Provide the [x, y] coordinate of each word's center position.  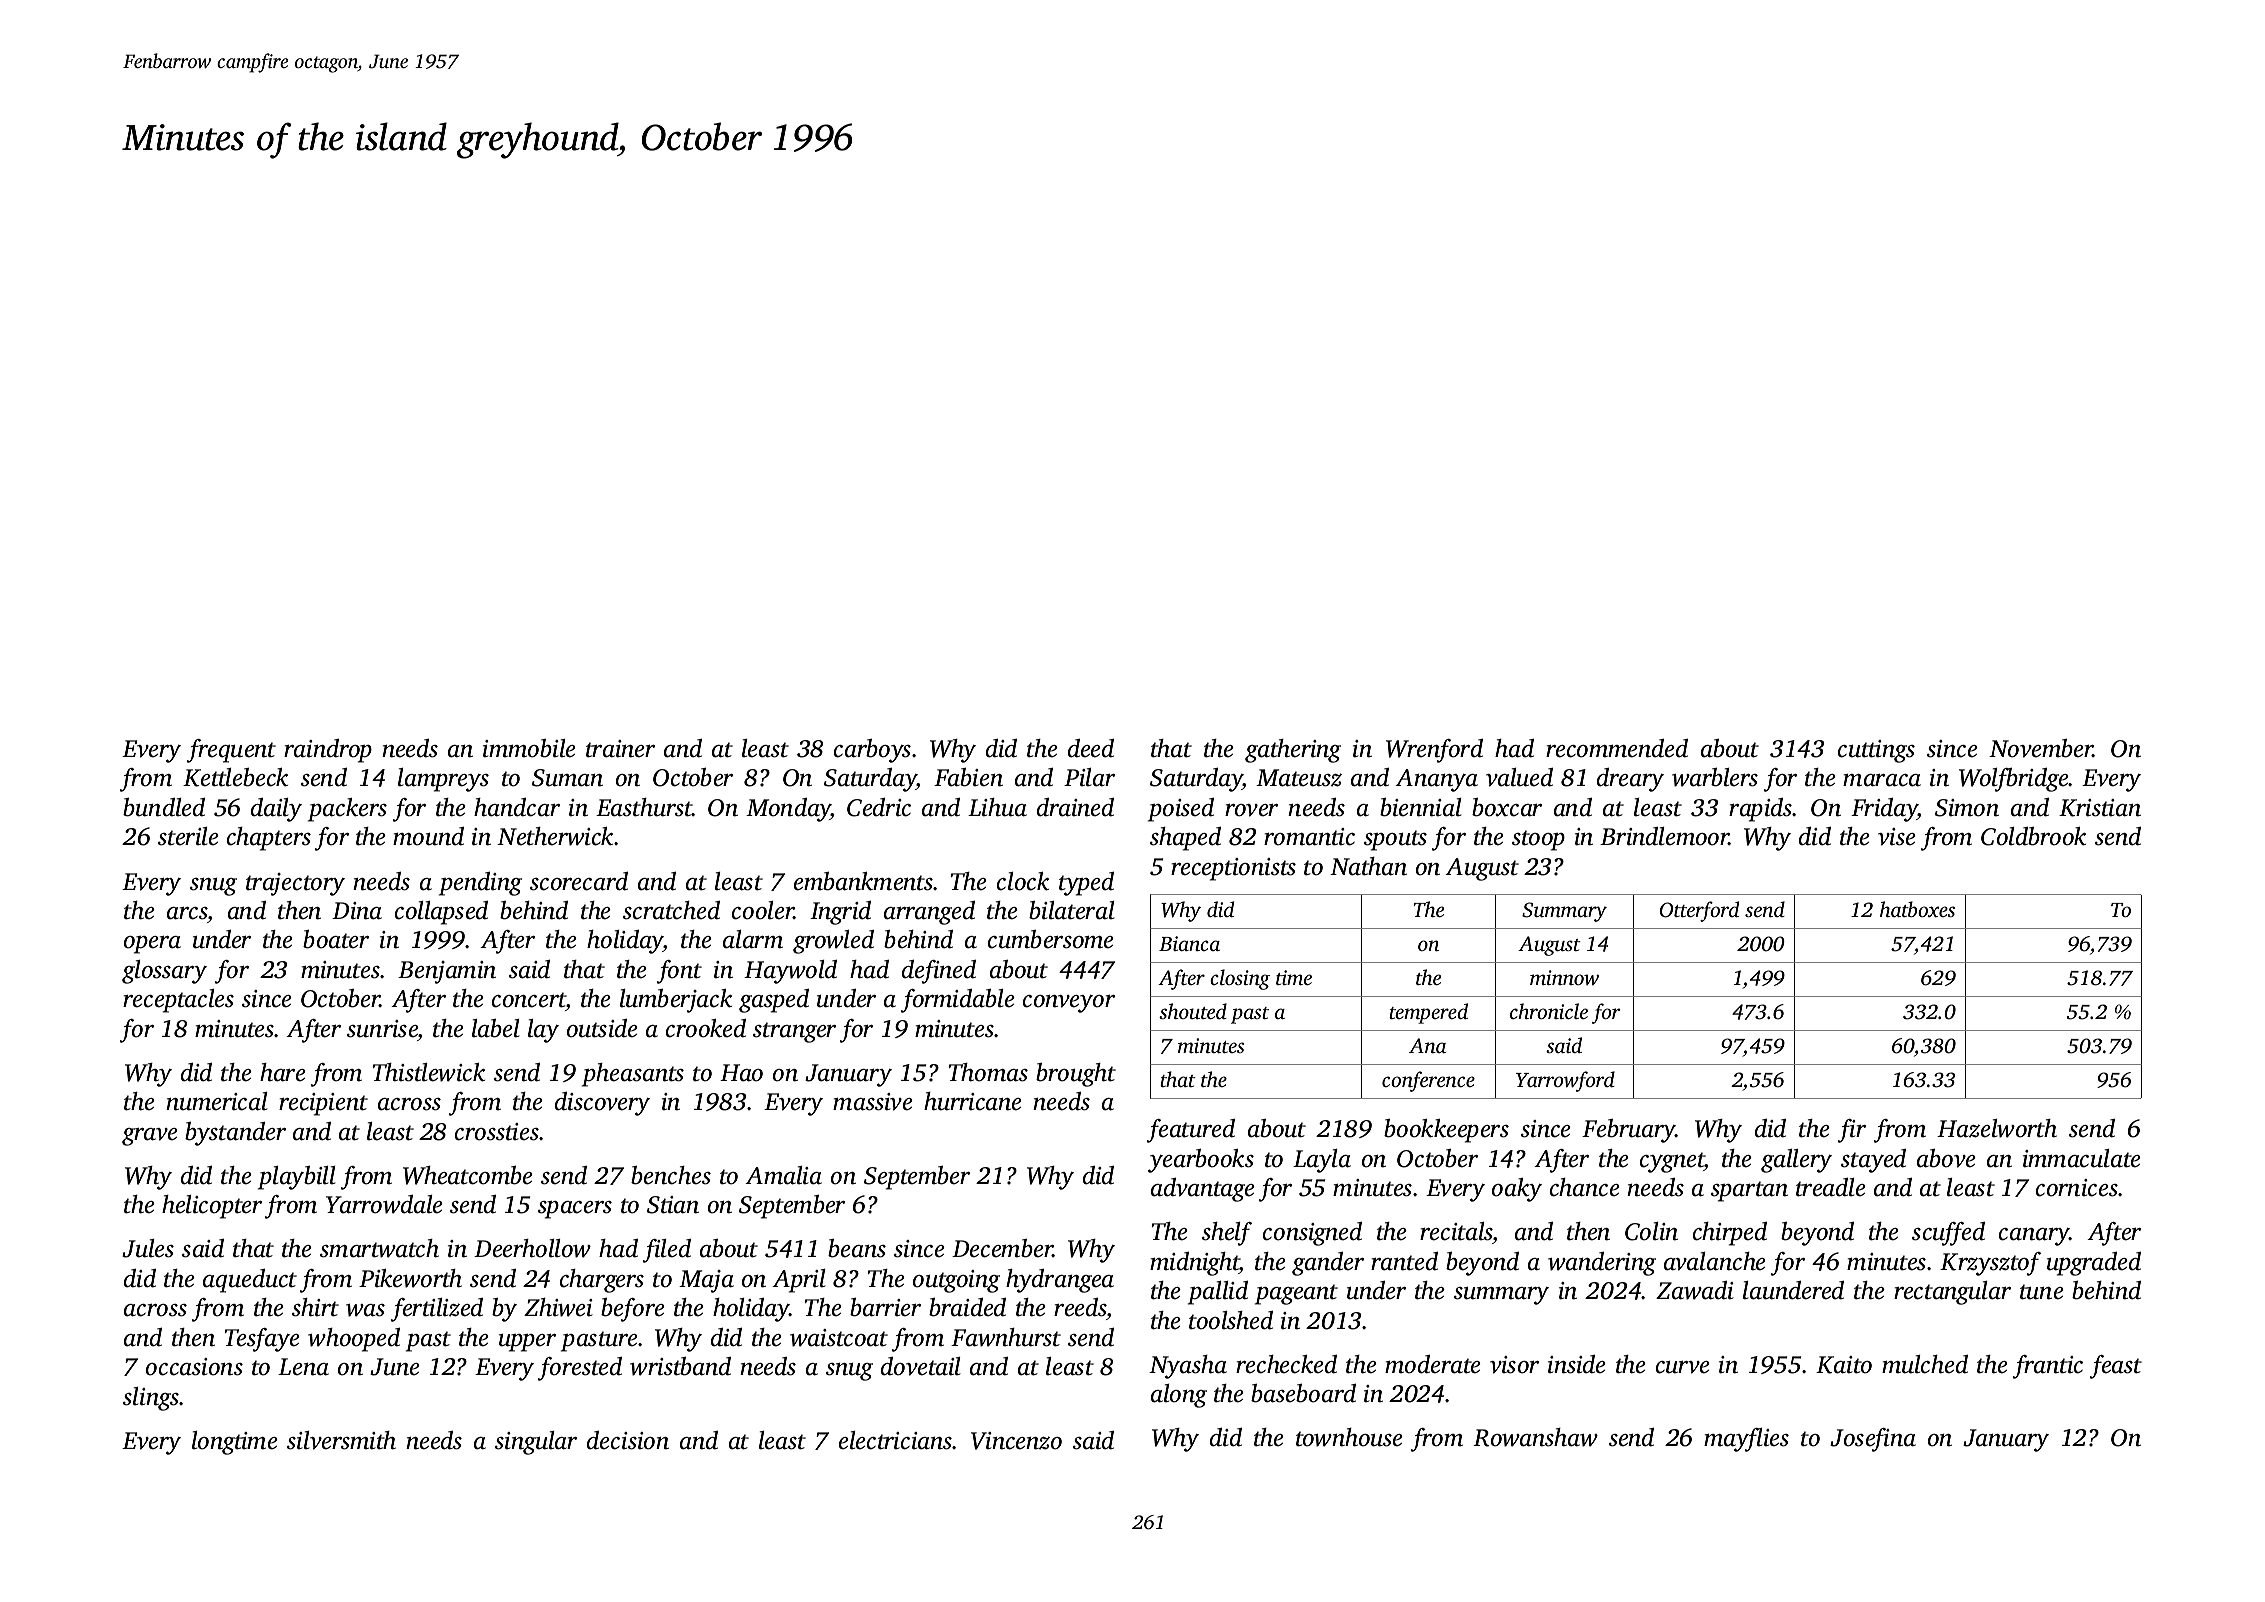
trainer [620, 749]
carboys [872, 751]
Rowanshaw [1535, 1437]
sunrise [382, 1029]
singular [536, 1443]
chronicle [1549, 1011]
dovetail [920, 1366]
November [2041, 748]
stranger [794, 1032]
